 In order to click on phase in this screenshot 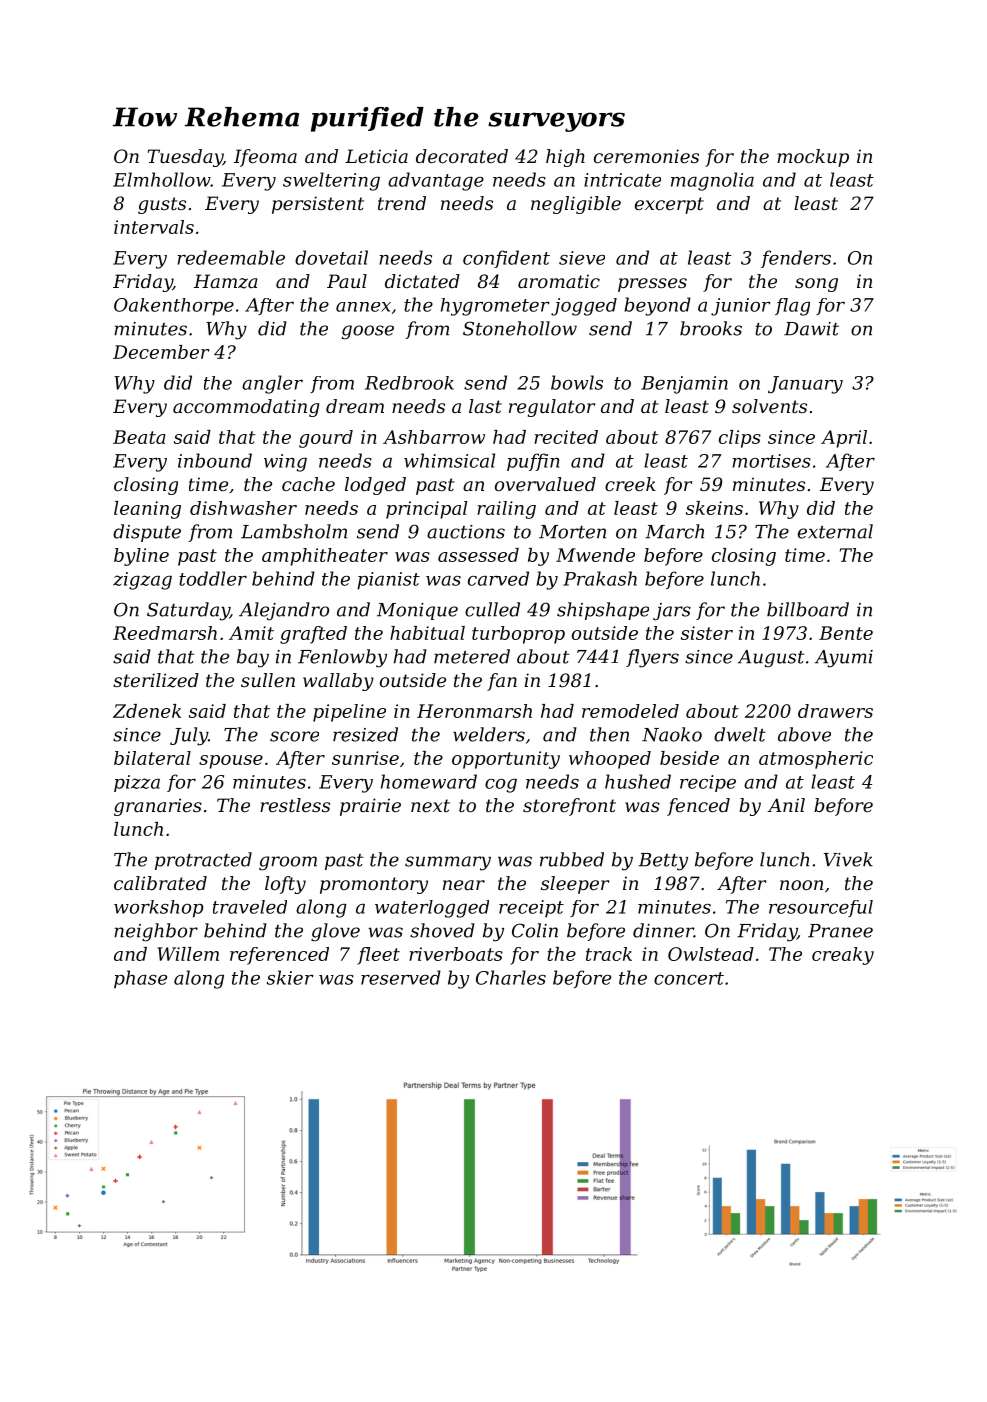, I will do `click(140, 979)`.
